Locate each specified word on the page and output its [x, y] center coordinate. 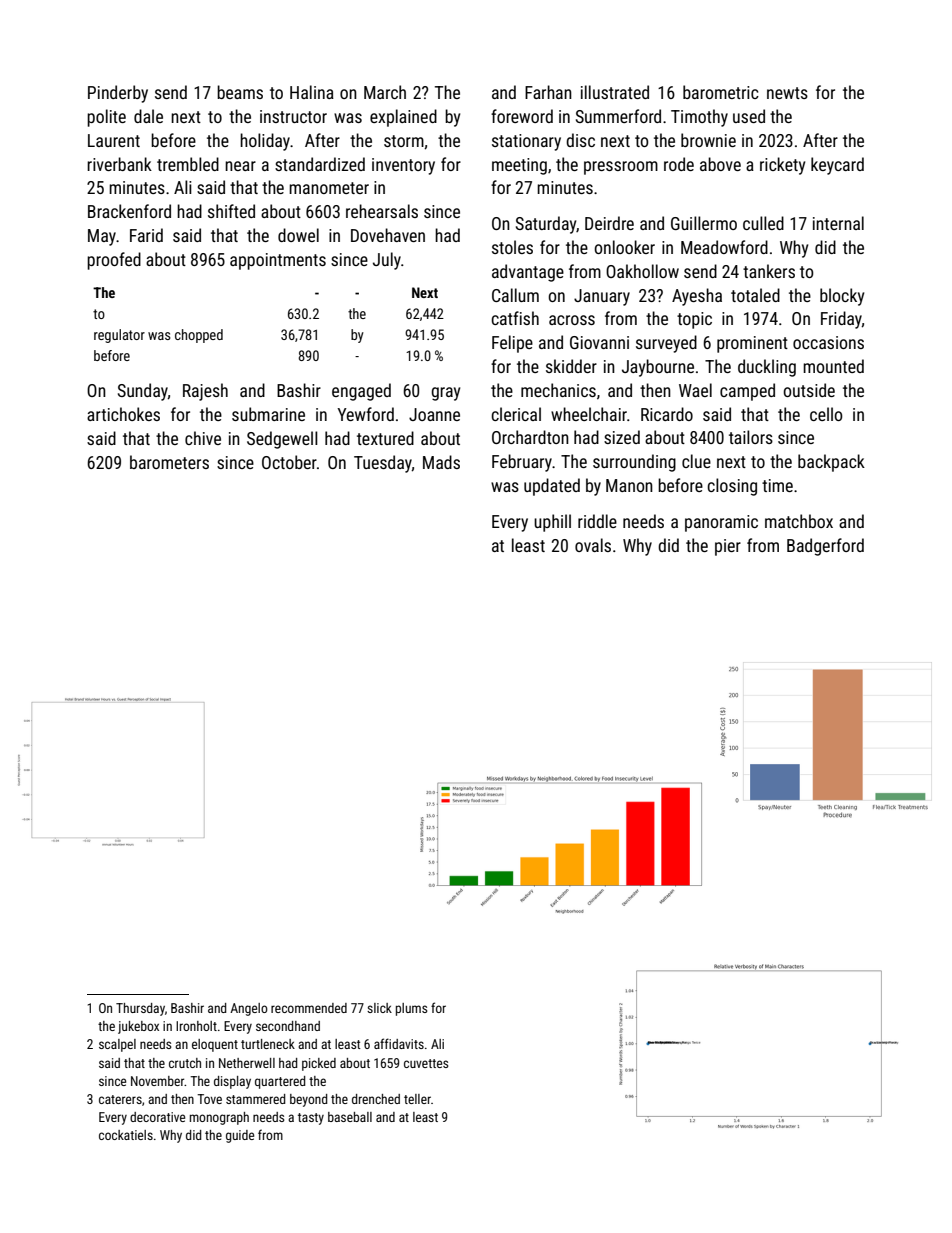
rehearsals [382, 211]
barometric [721, 92]
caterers [120, 1099]
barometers [169, 462]
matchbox [799, 521]
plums [411, 1009]
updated [552, 487]
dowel [298, 235]
